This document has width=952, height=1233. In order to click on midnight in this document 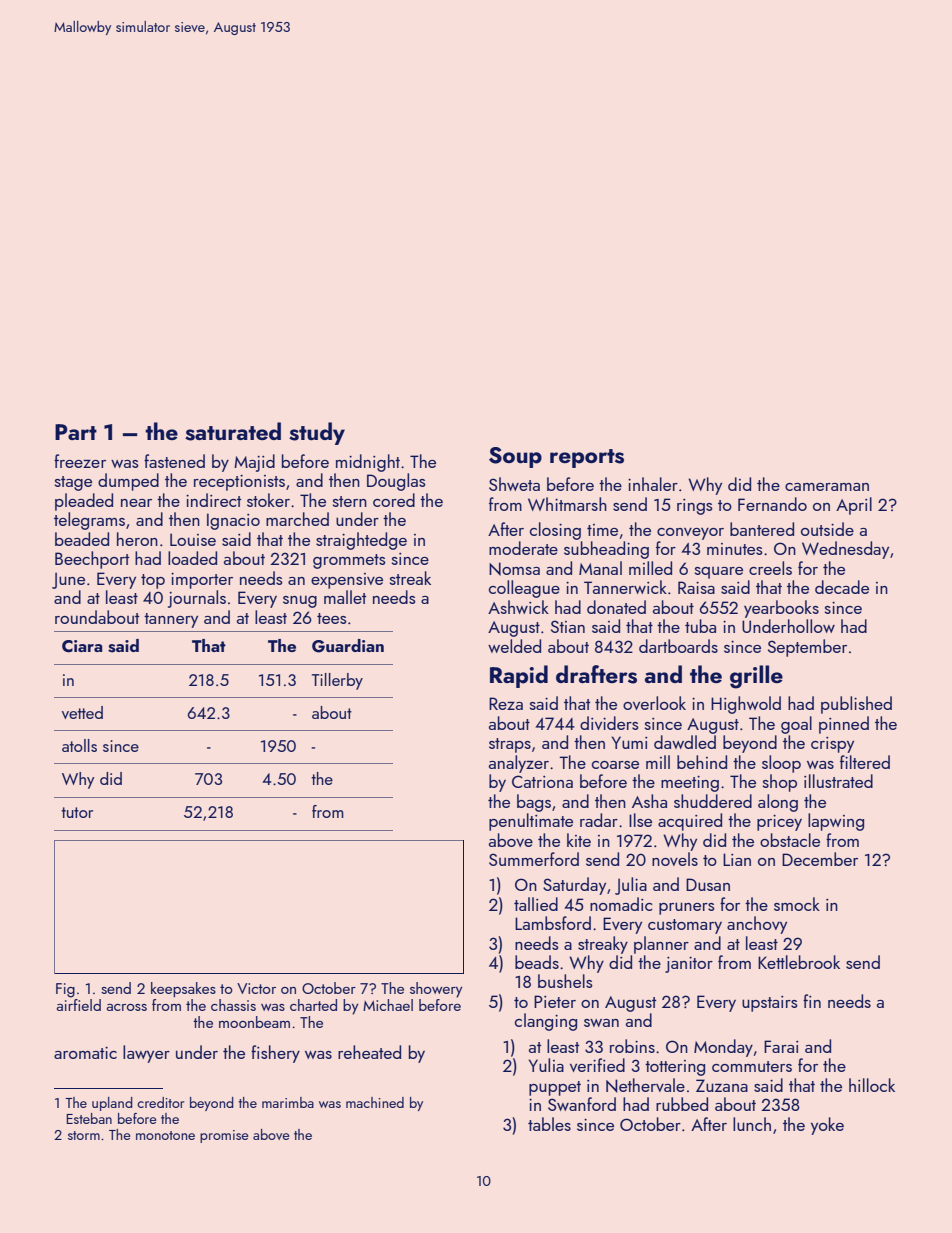, I will do `click(368, 463)`.
